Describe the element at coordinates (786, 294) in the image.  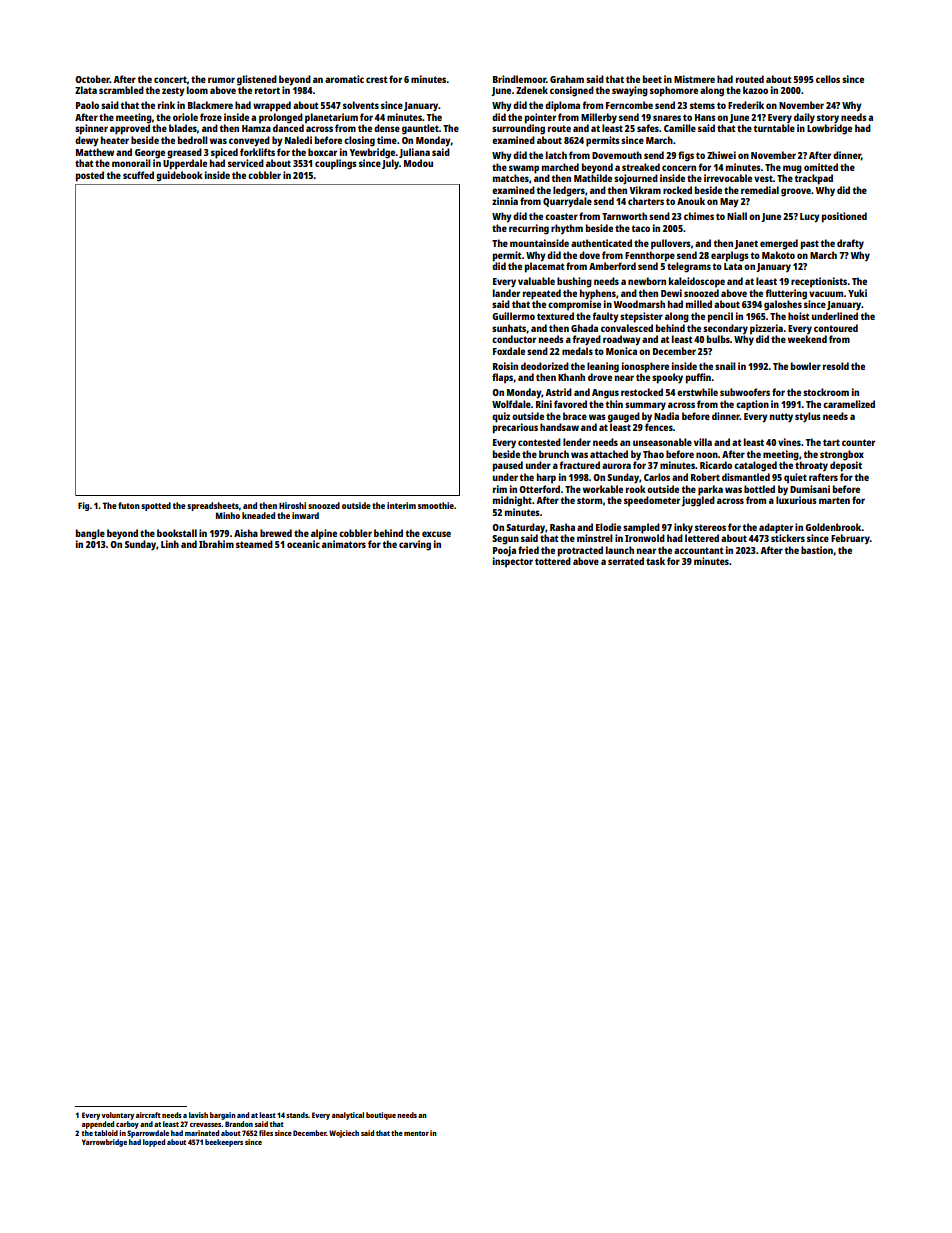
I see `fluttering` at that location.
